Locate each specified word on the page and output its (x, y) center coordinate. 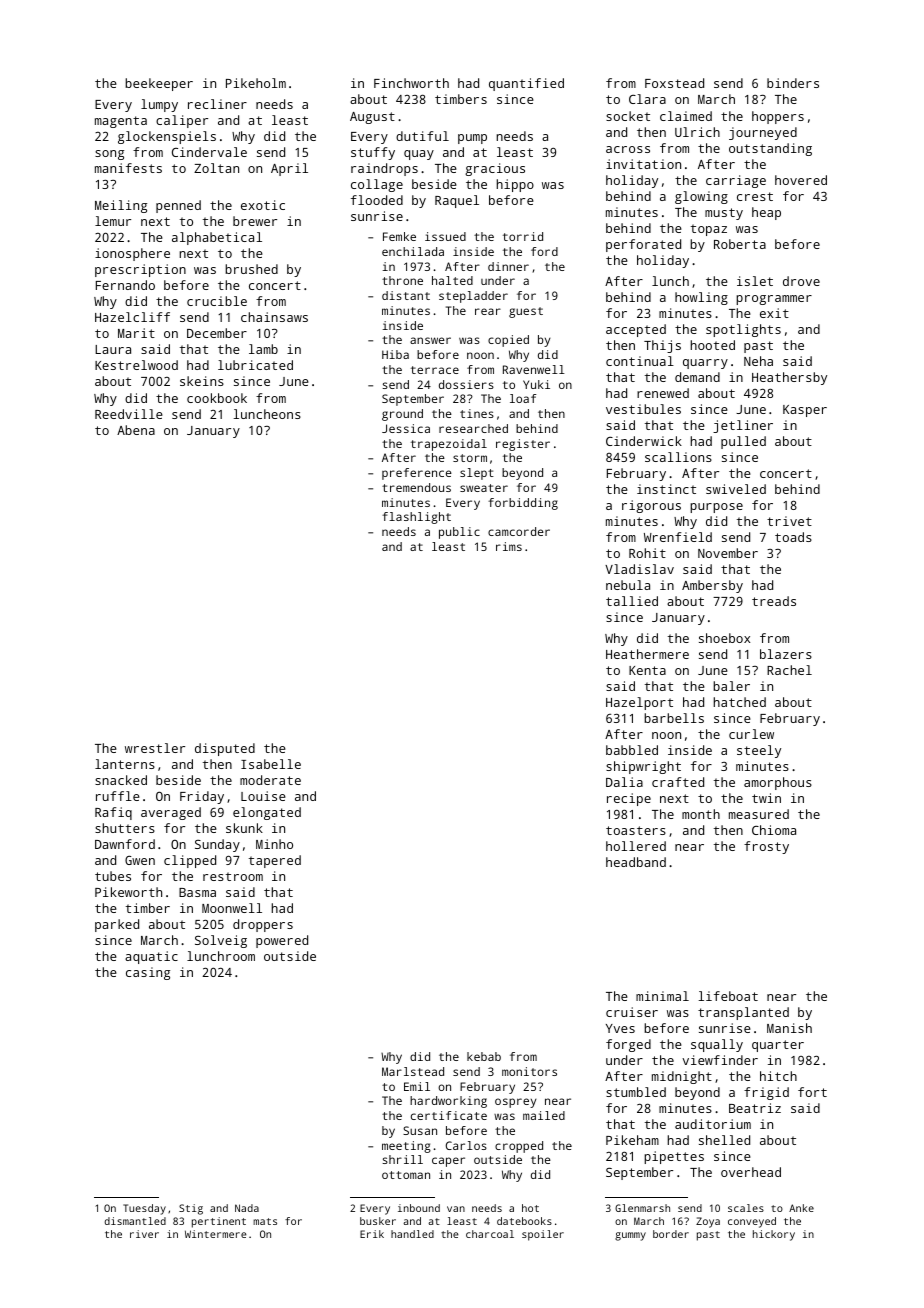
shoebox (724, 638)
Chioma (774, 830)
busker (378, 1221)
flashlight (416, 518)
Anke (801, 1208)
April (289, 169)
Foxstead (674, 83)
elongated (267, 813)
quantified (526, 84)
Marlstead (413, 1071)
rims (509, 546)
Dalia (624, 782)
